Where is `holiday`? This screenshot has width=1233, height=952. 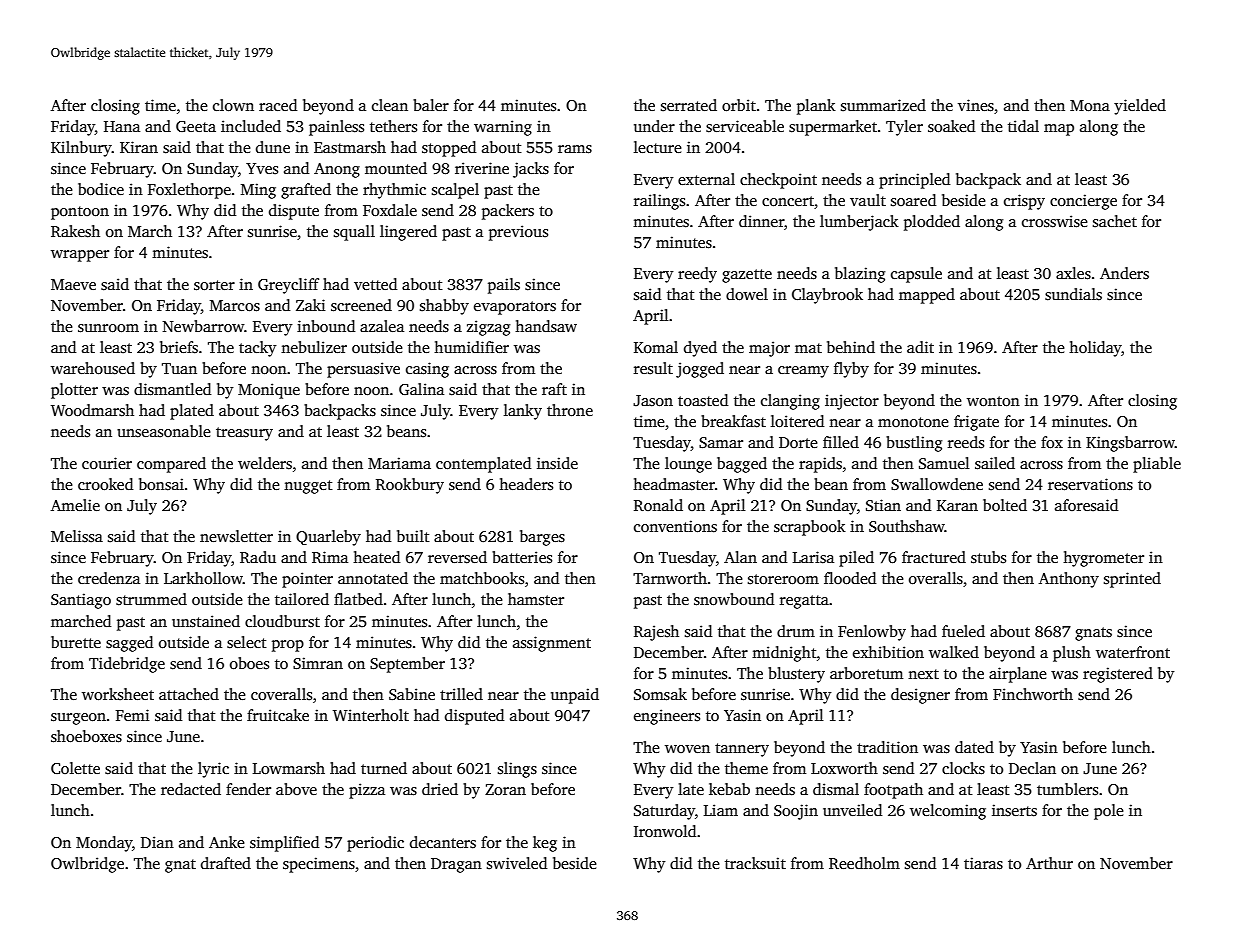 holiday is located at coordinates (1095, 349).
